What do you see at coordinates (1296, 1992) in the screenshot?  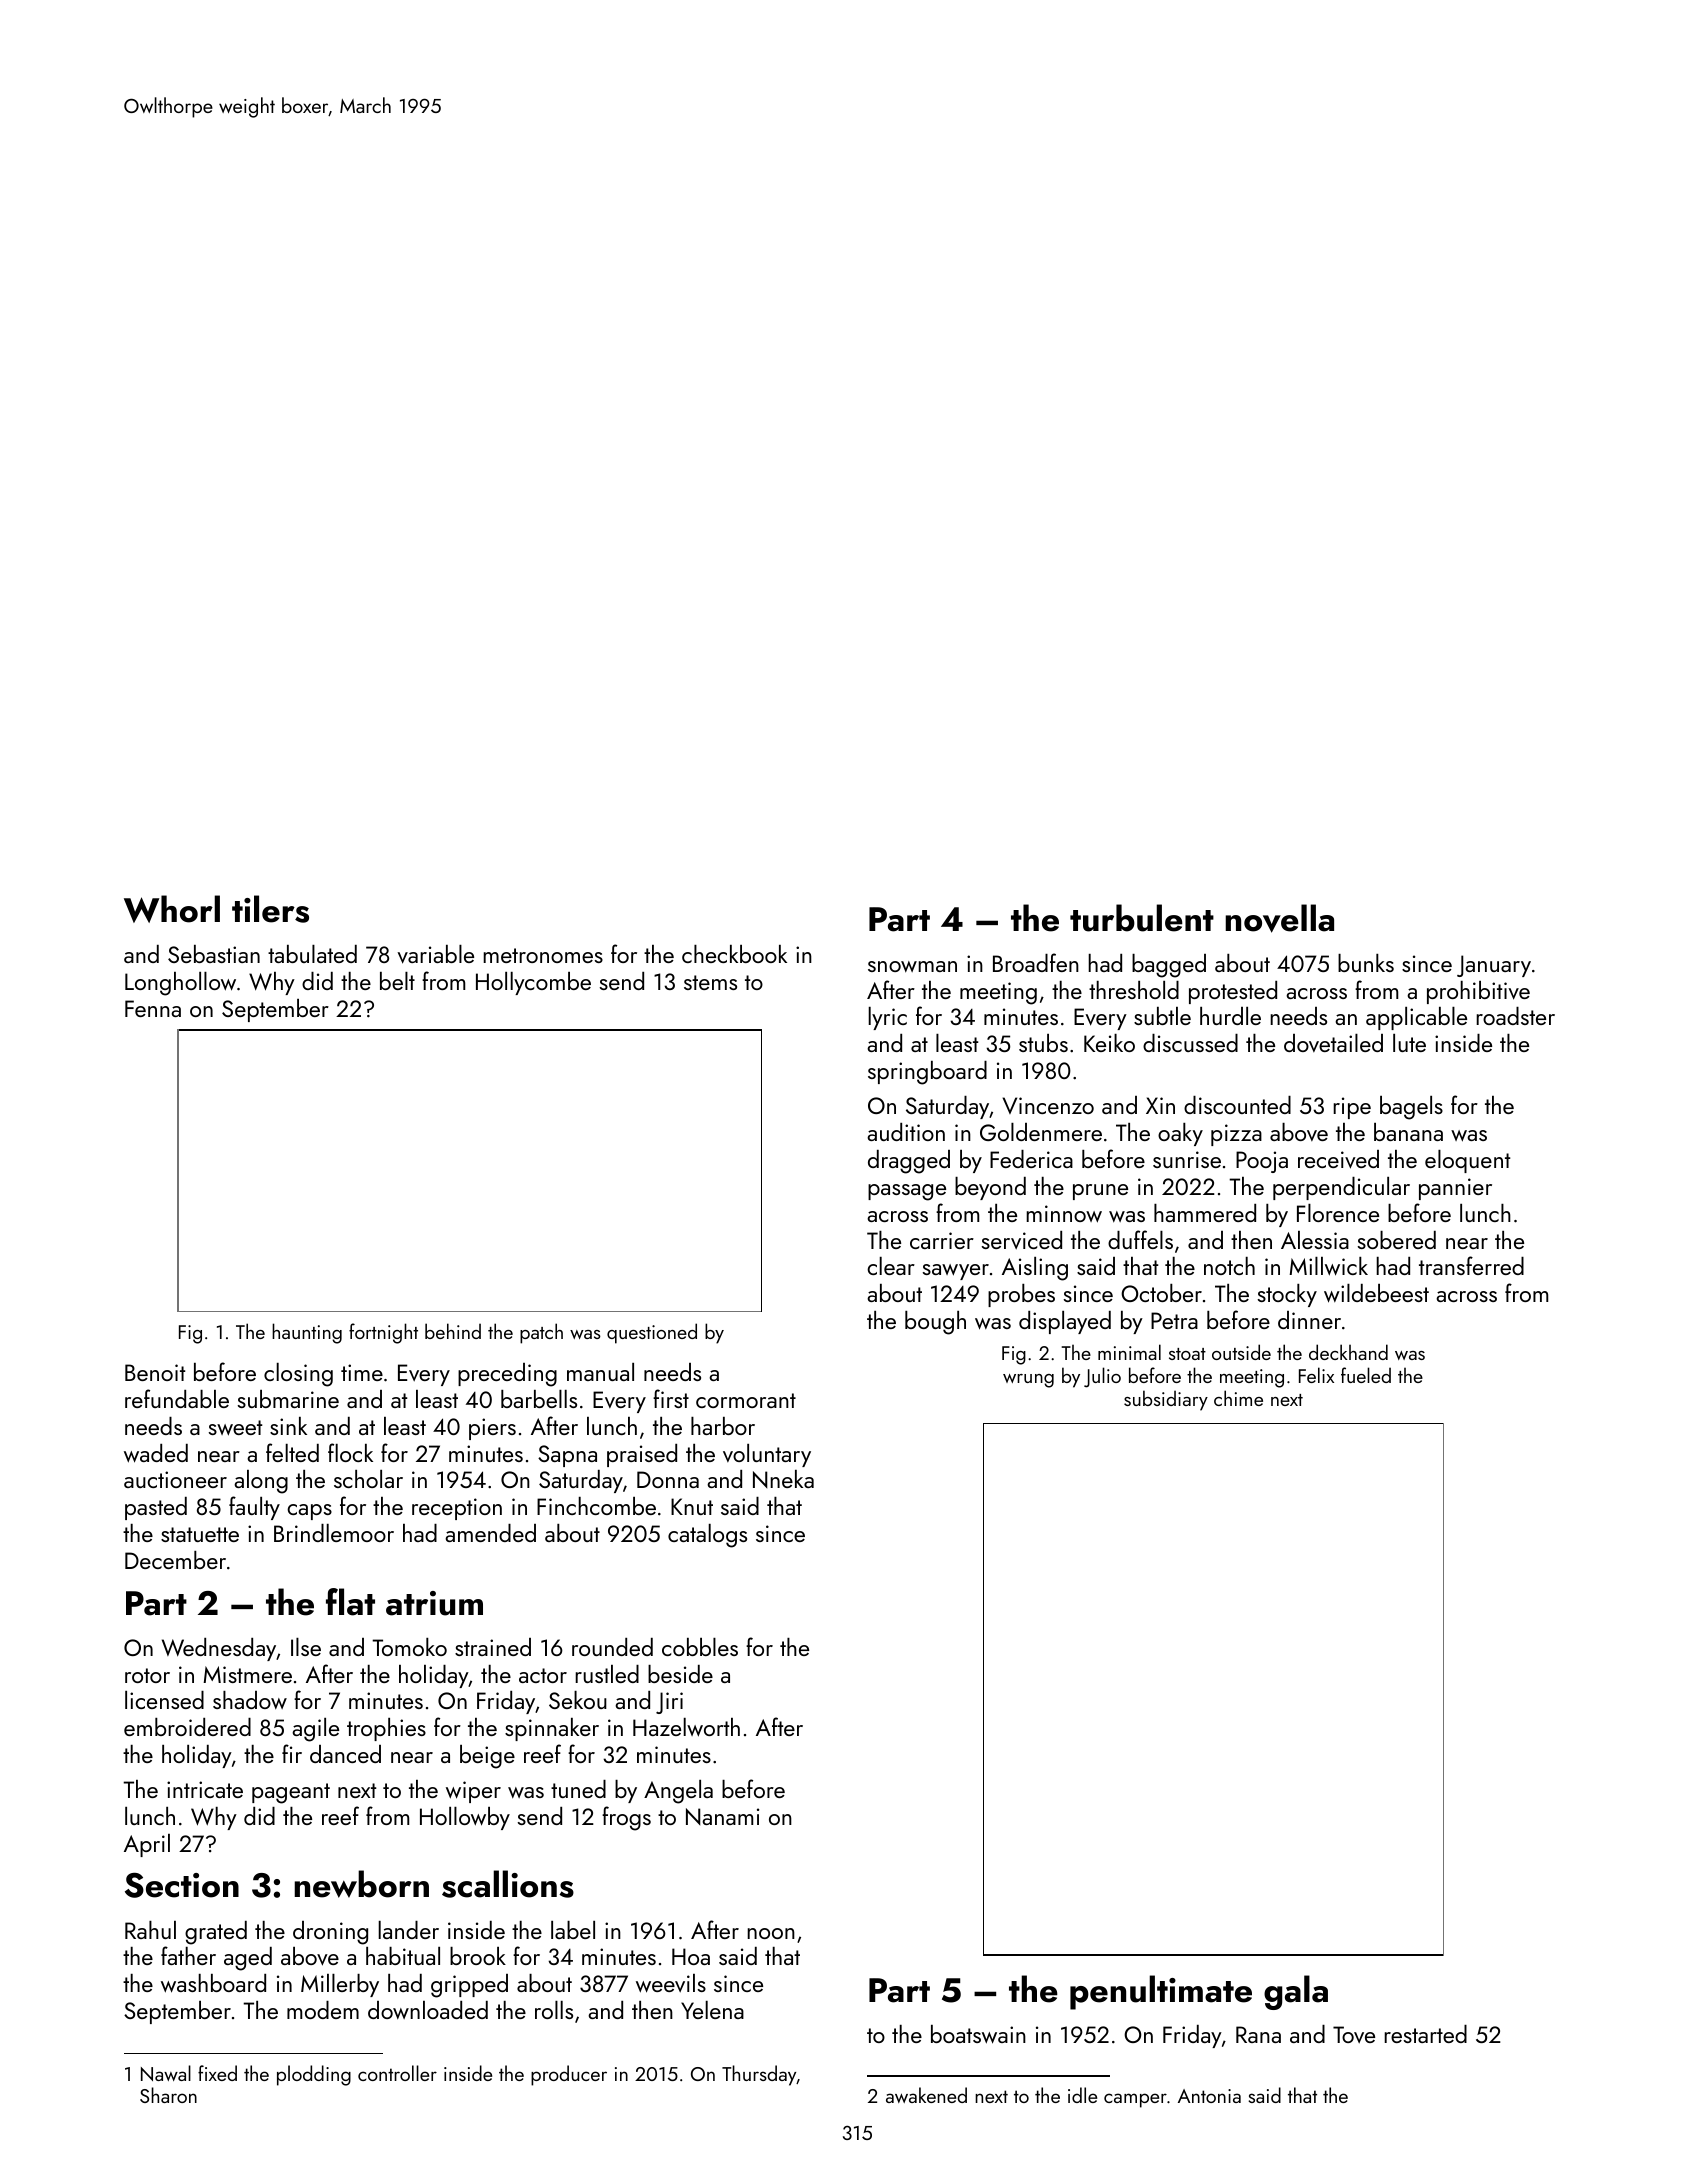 I see `gala` at bounding box center [1296, 1992].
